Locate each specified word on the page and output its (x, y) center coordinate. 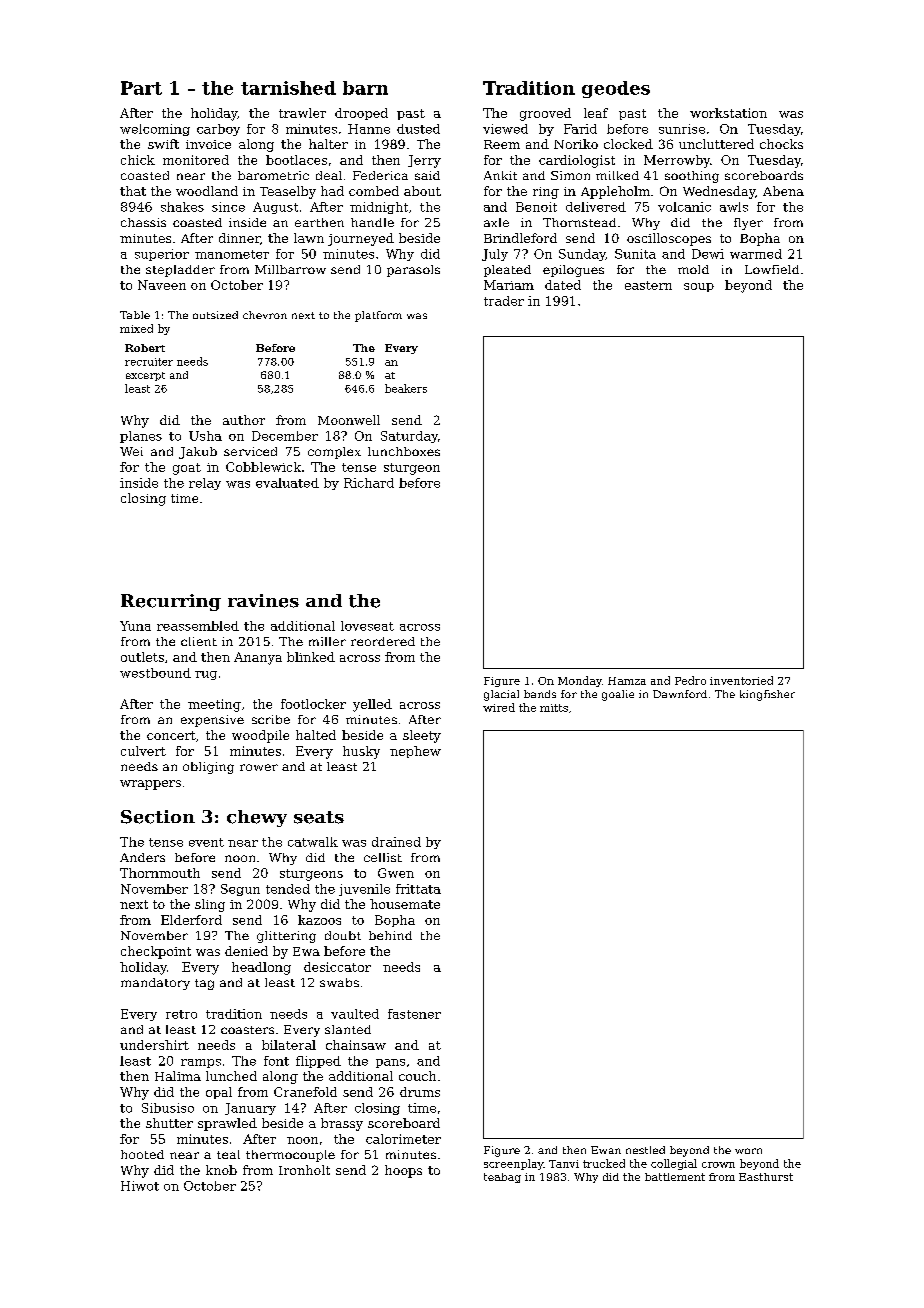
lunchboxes (404, 451)
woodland (207, 191)
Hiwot (140, 1186)
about (422, 191)
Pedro (690, 680)
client (199, 641)
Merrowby (677, 161)
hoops (403, 1171)
